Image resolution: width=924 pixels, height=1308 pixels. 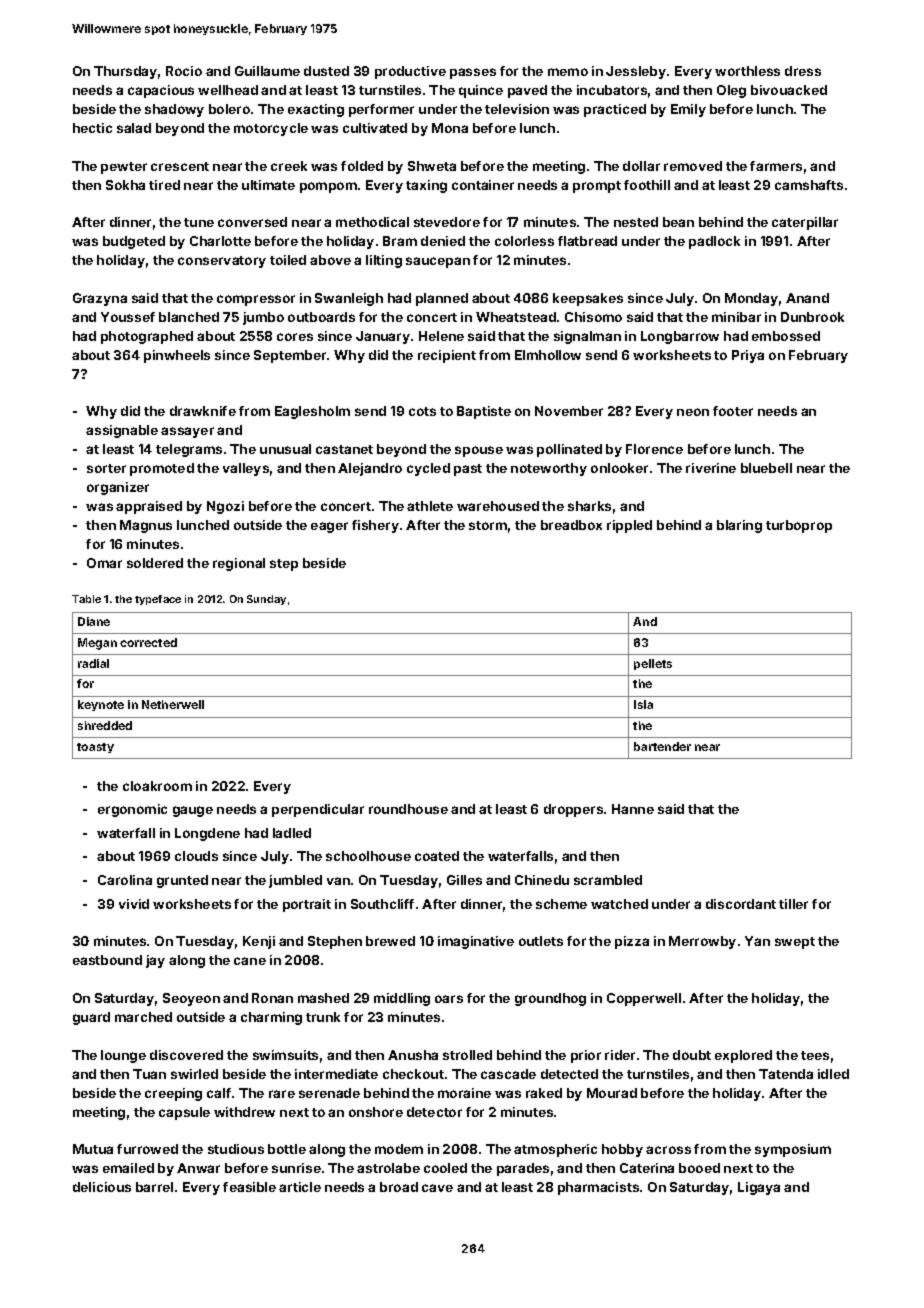 I want to click on pompom, so click(x=328, y=187).
